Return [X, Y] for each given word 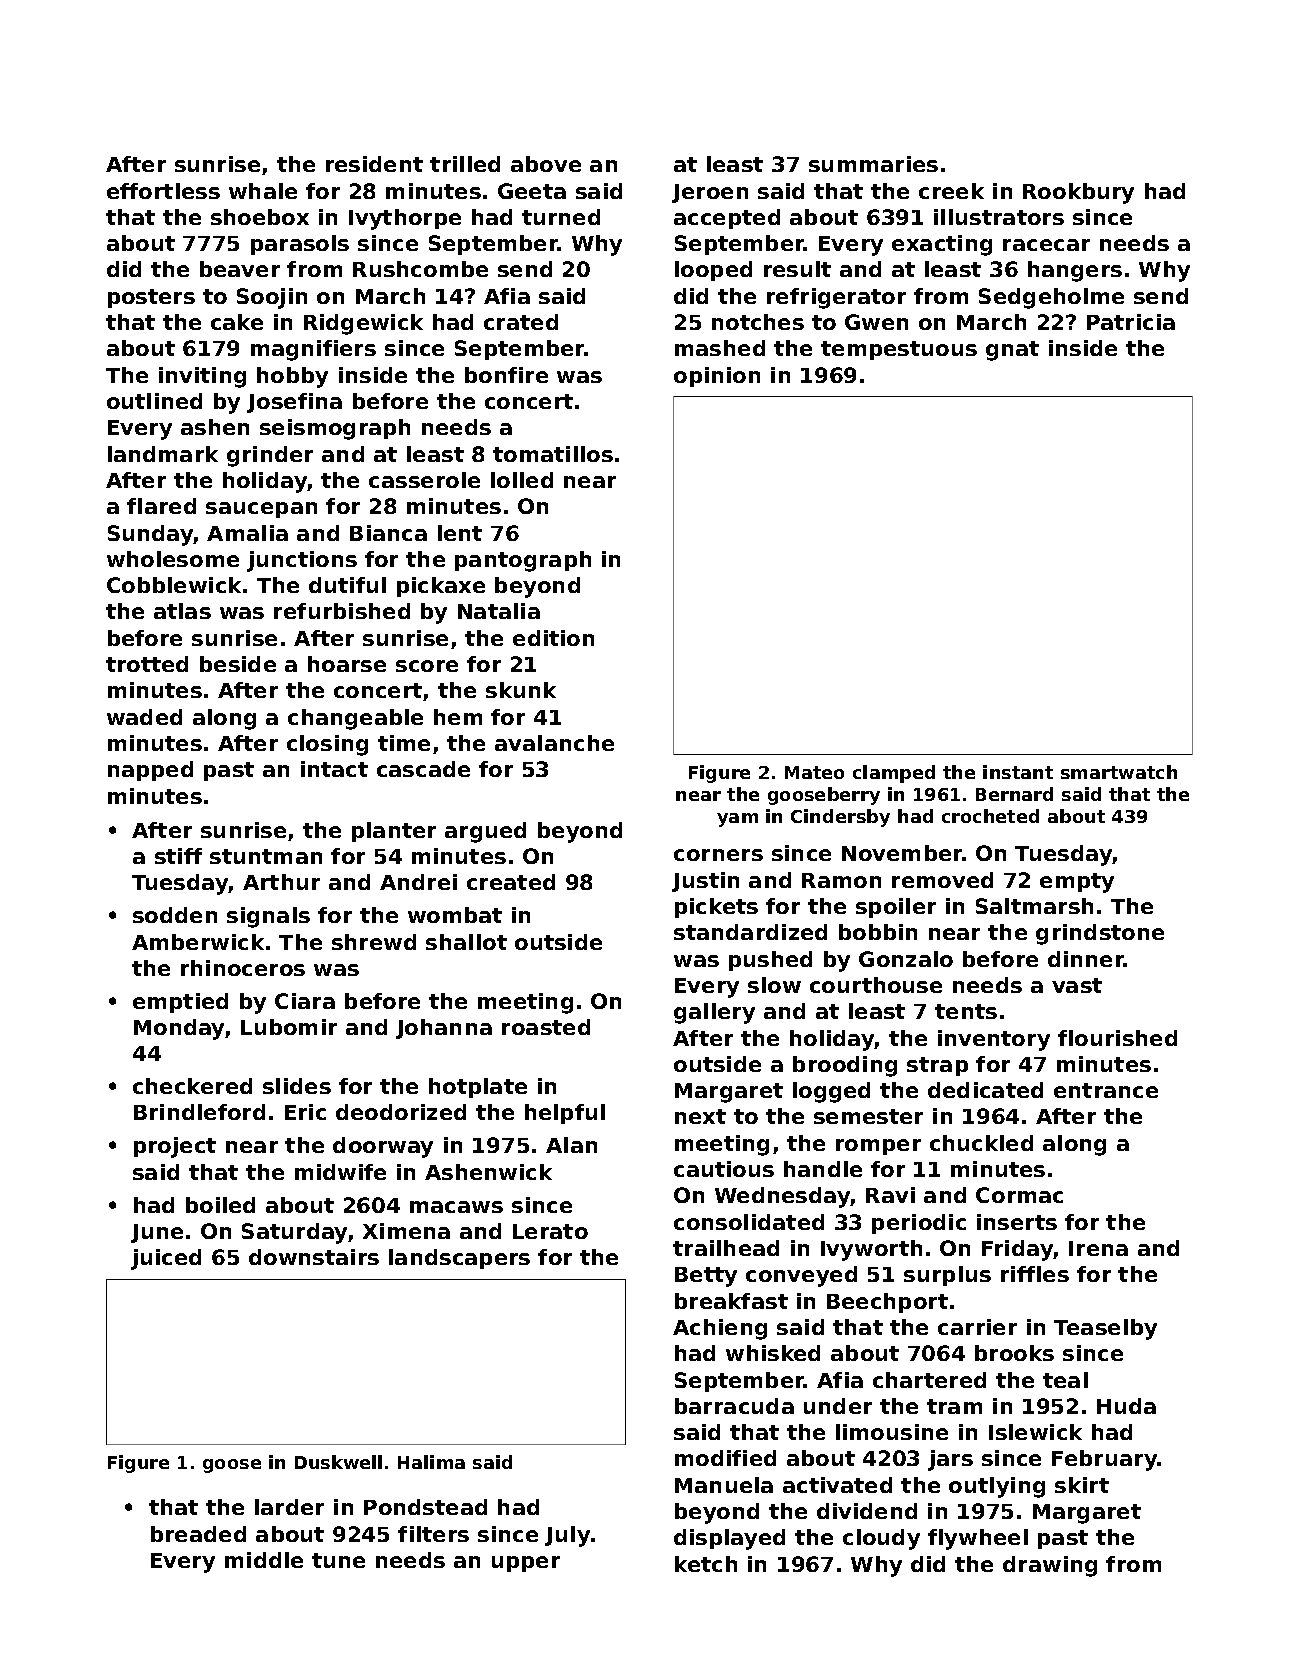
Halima [431, 1462]
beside [238, 664]
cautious [724, 1169]
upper [526, 1564]
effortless [163, 191]
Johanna [444, 1029]
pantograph [523, 561]
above [546, 164]
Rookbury [1078, 193]
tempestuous [899, 350]
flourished [1117, 1038]
